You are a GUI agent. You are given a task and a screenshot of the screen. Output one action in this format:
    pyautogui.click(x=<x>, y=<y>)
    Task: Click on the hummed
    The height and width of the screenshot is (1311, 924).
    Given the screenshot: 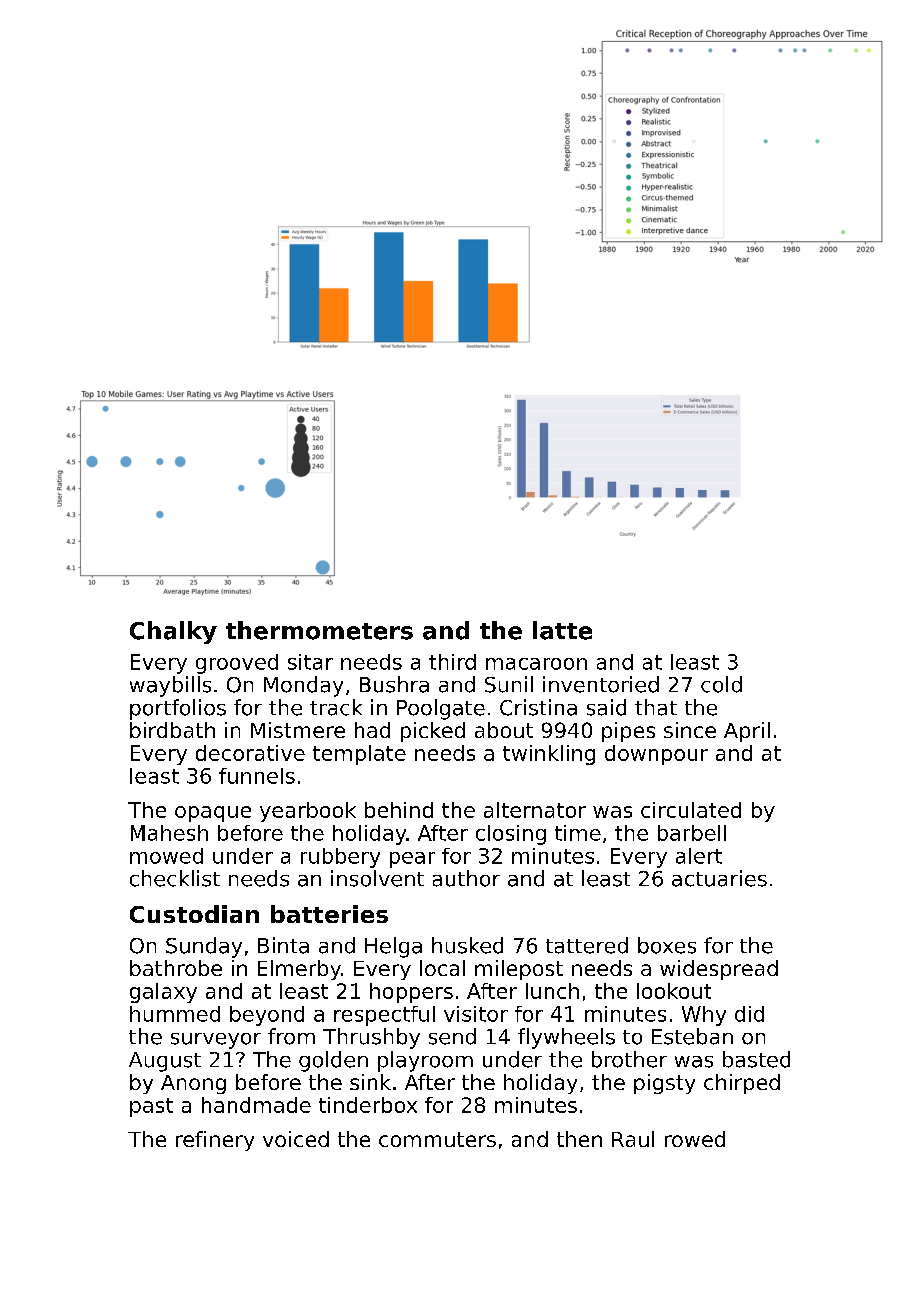 What is the action you would take?
    pyautogui.click(x=175, y=1014)
